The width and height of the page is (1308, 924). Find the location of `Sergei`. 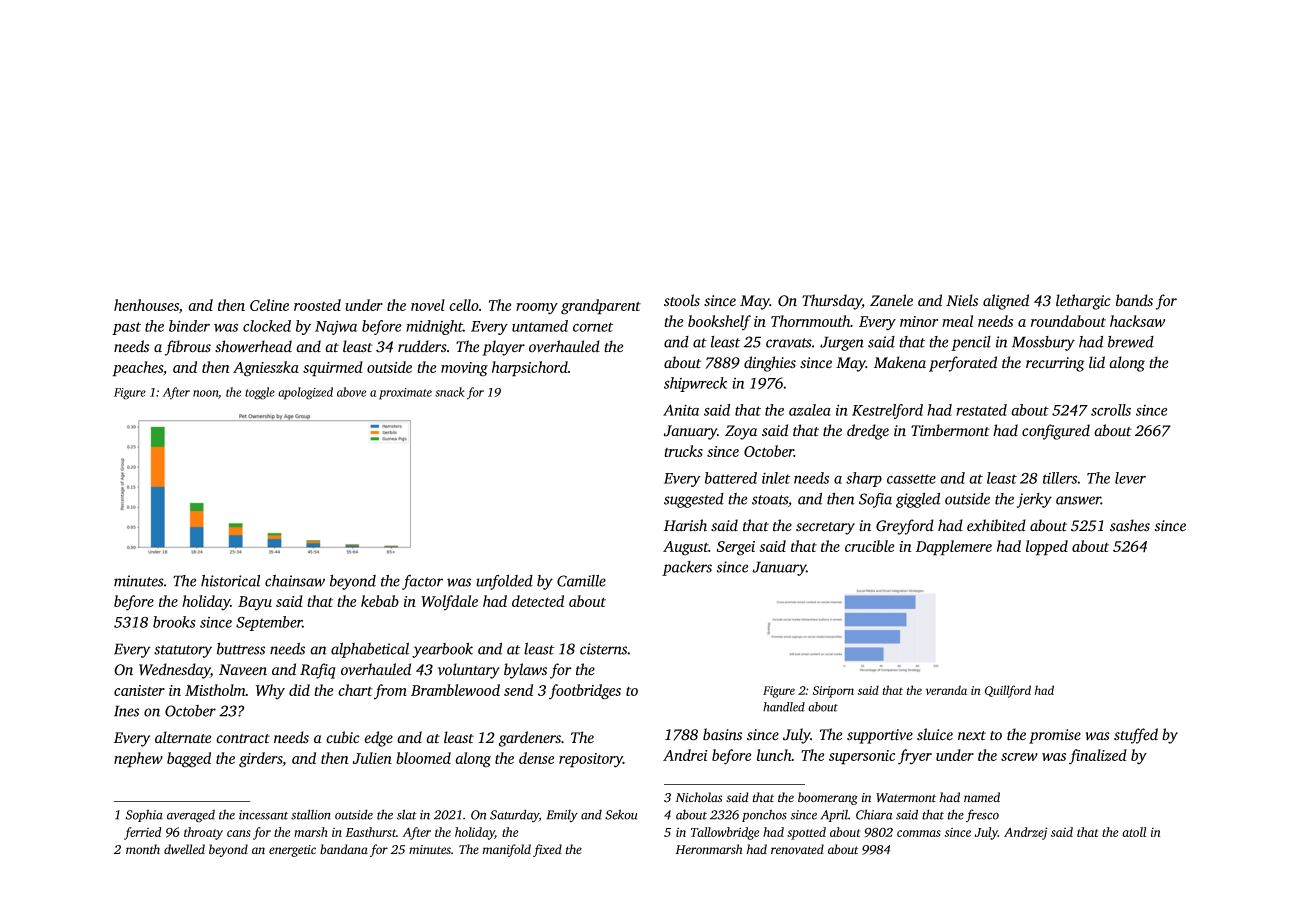

Sergei is located at coordinates (736, 548).
